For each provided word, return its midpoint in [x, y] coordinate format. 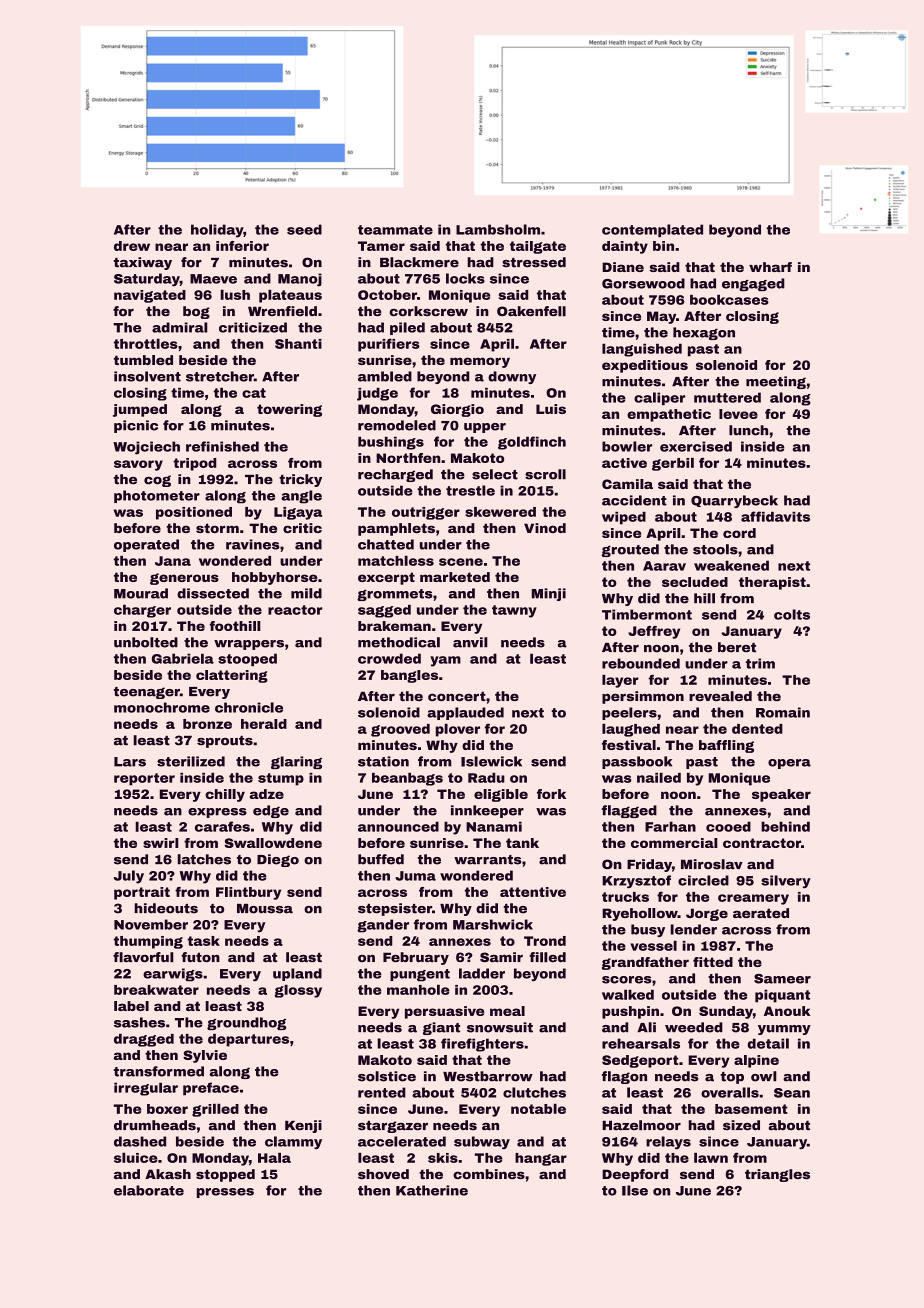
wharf [770, 267]
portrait [142, 893]
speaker [781, 795]
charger [142, 611]
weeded [694, 1027]
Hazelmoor [641, 1125]
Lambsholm [498, 229]
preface [211, 1089]
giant [441, 1028]
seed [304, 229]
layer [620, 681]
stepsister [395, 909]
